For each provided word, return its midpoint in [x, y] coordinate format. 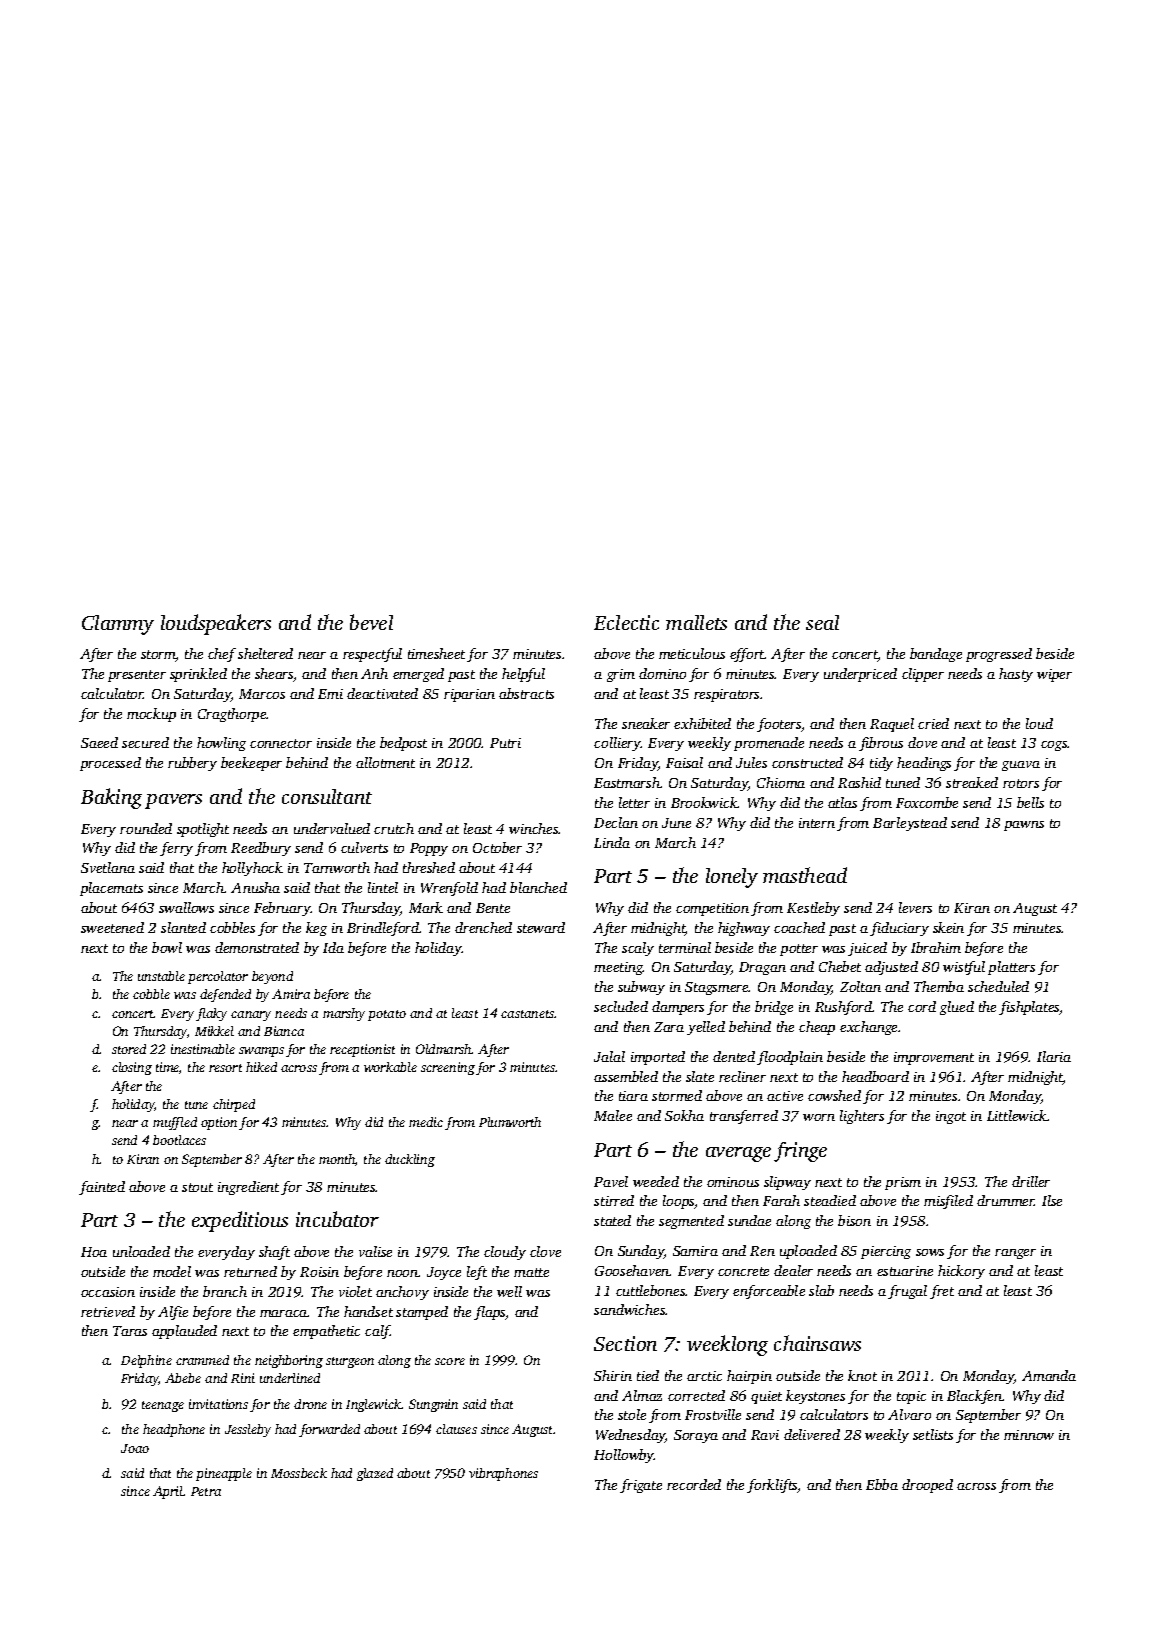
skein [948, 927]
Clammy [118, 625]
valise [375, 1251]
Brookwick [704, 802]
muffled [175, 1123]
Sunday [641, 1252]
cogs [1054, 746]
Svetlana [108, 867]
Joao [135, 1448]
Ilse [1052, 1200]
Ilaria [1054, 1056]
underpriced [860, 675]
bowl [167, 947]
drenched [483, 927]
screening [448, 1068]
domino [662, 673]
